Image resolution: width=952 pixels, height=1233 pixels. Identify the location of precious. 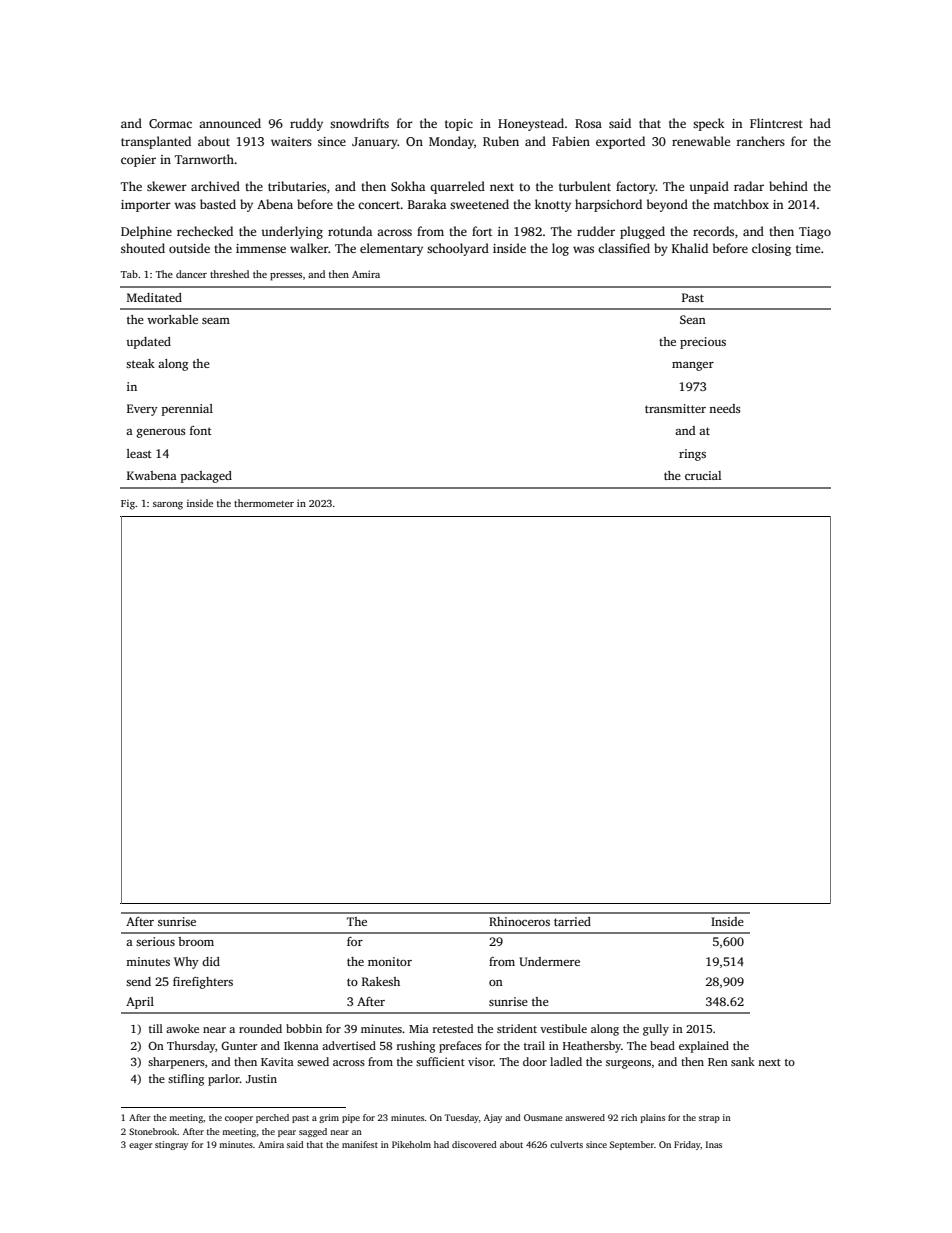
(703, 343).
